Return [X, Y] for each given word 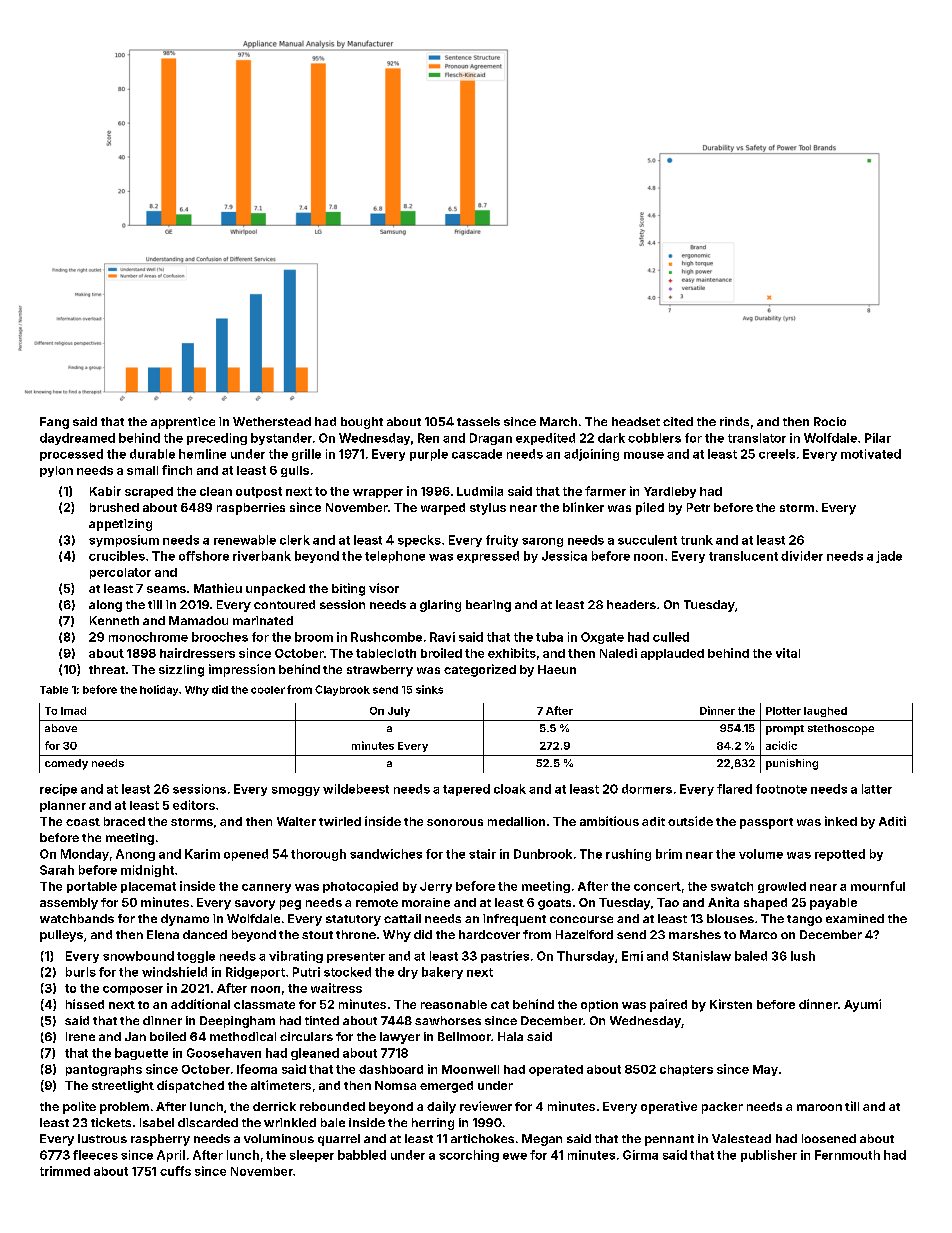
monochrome [148, 637]
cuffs [175, 1171]
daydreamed [77, 439]
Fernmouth [847, 1155]
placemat [148, 887]
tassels [478, 421]
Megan [542, 1140]
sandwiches [386, 854]
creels [777, 454]
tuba [549, 637]
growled [782, 887]
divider [802, 556]
